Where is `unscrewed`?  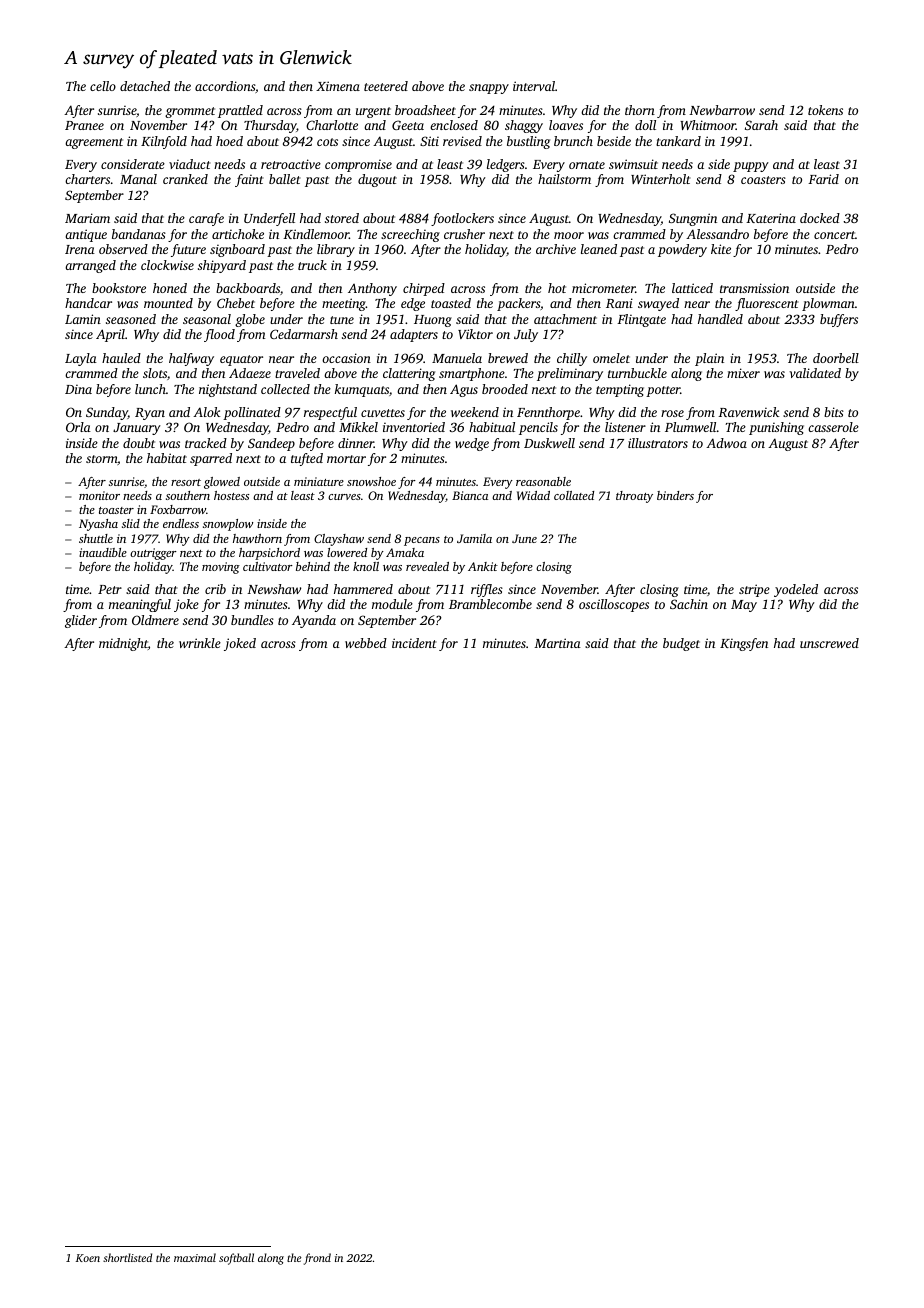 unscrewed is located at coordinates (829, 643).
